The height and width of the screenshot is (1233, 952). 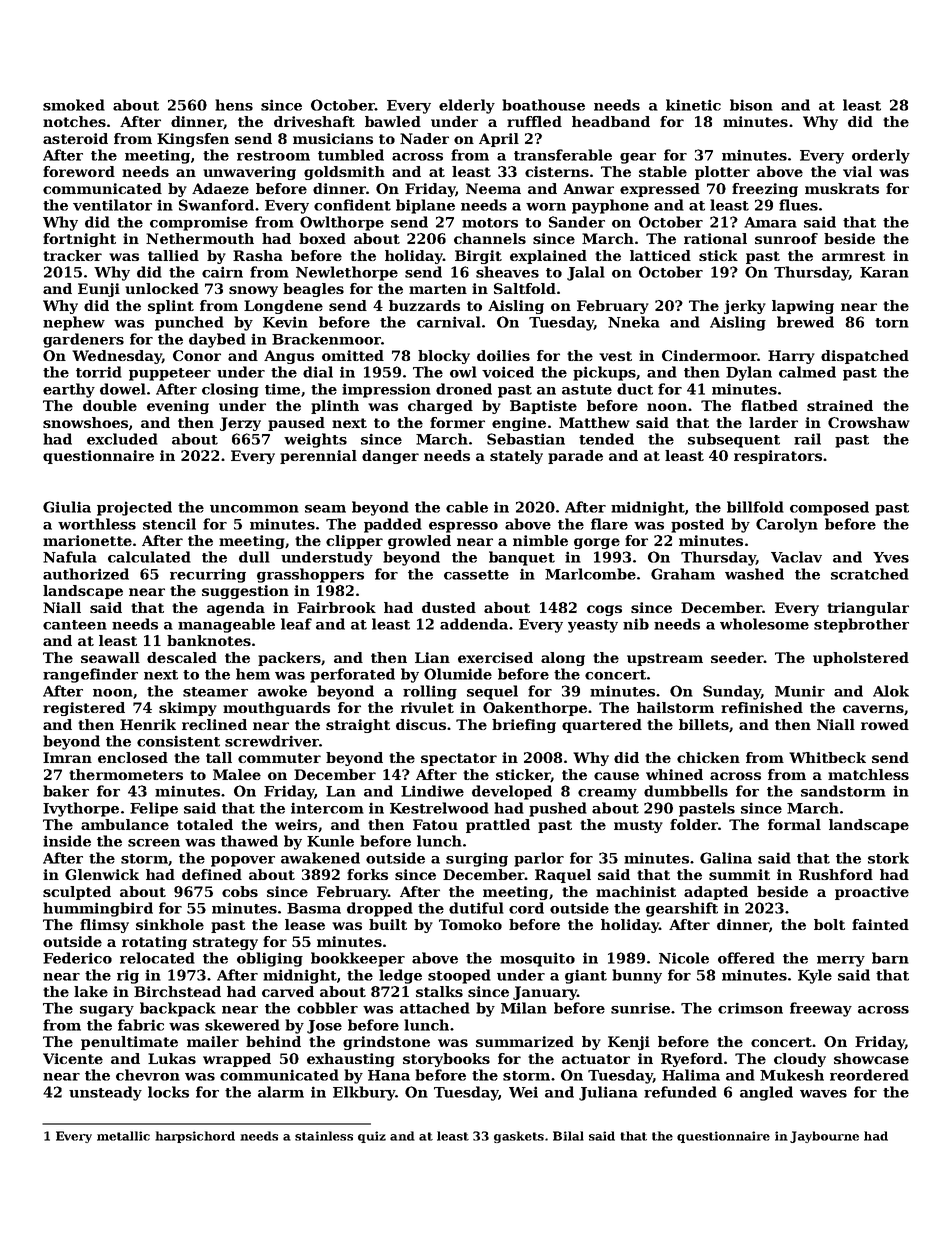 What do you see at coordinates (881, 156) in the screenshot?
I see `orderly` at bounding box center [881, 156].
